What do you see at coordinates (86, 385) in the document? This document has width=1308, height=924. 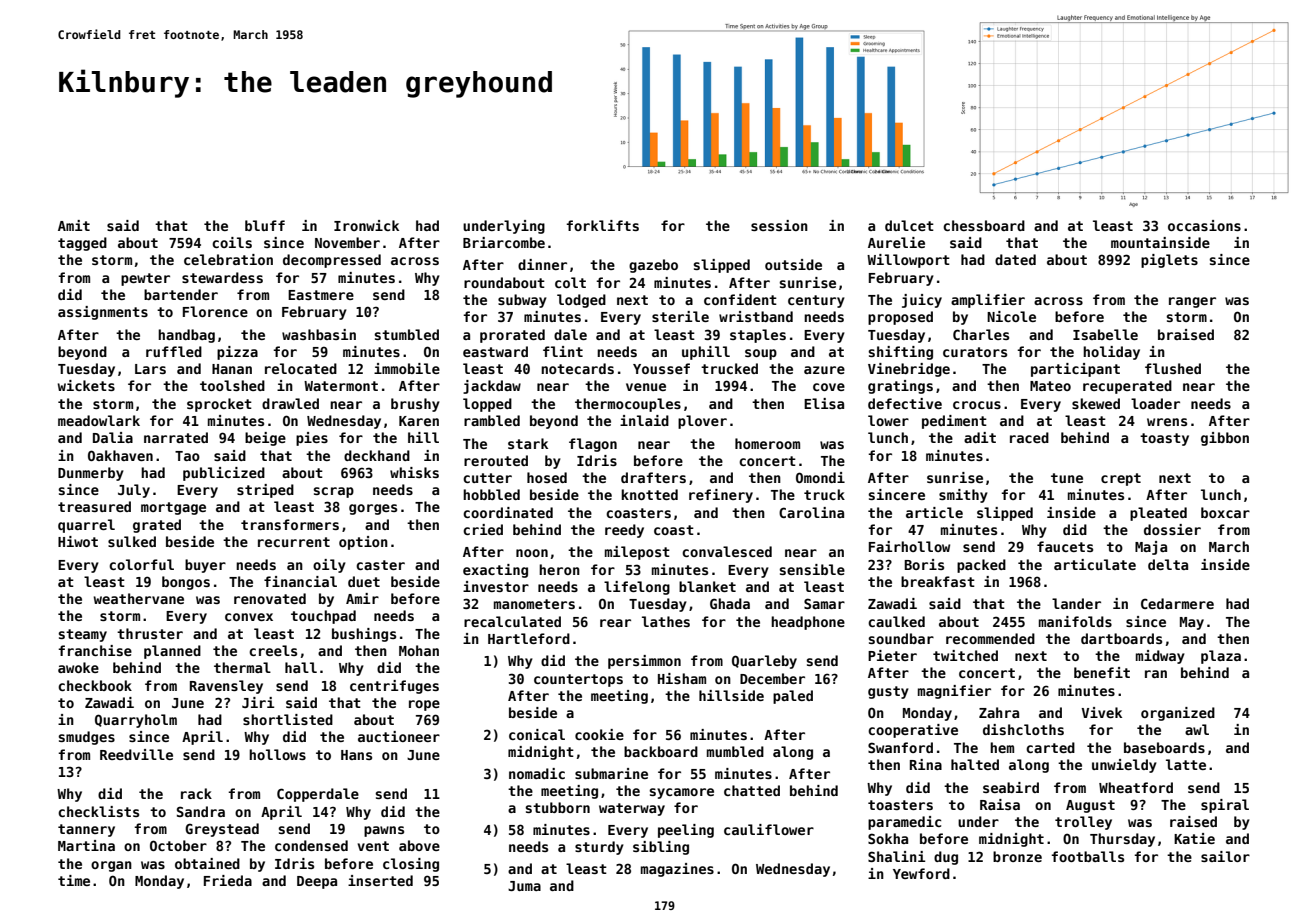 I see `wickets` at bounding box center [86, 385].
